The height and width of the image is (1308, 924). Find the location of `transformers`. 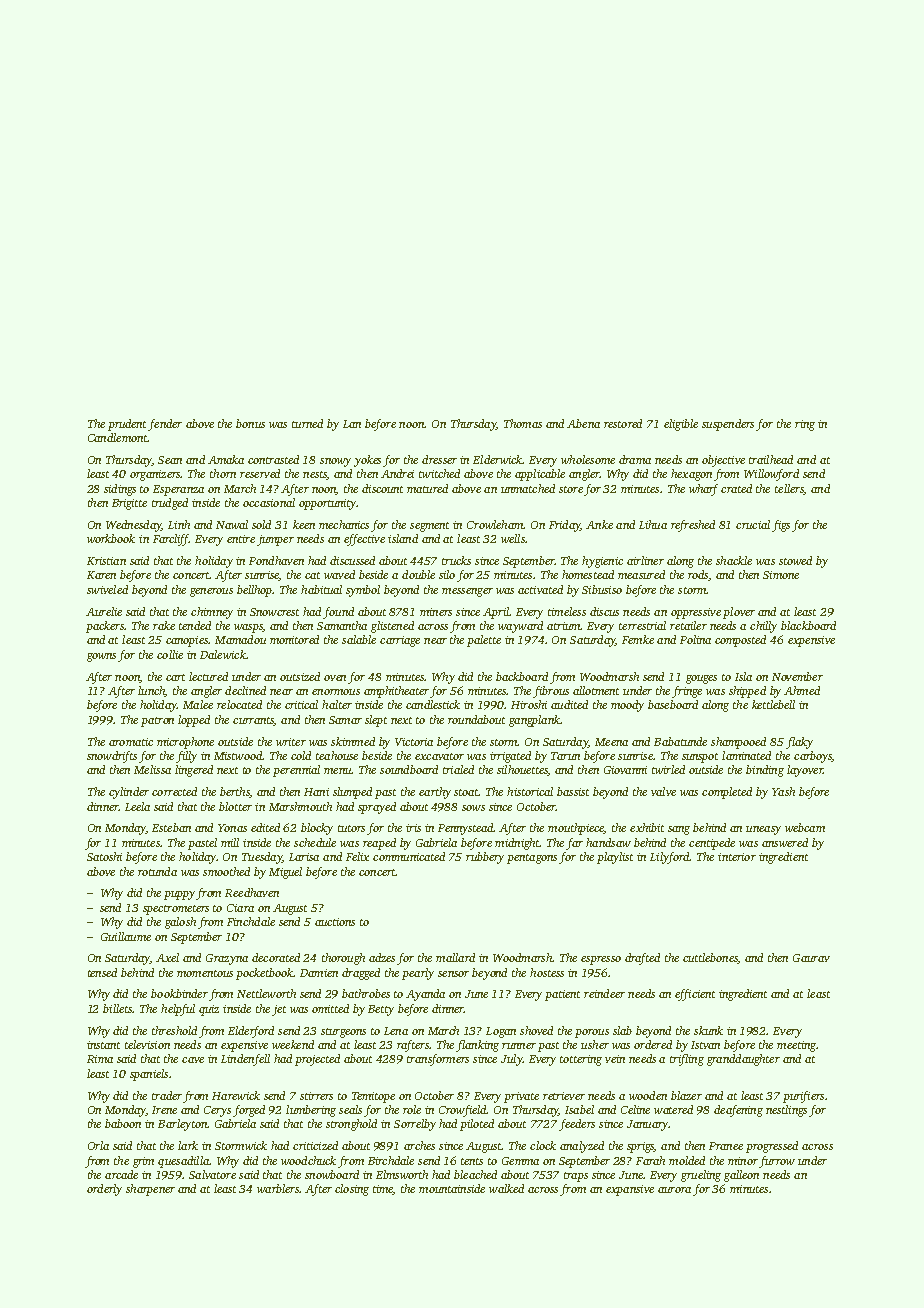

transformers is located at coordinates (438, 1060).
